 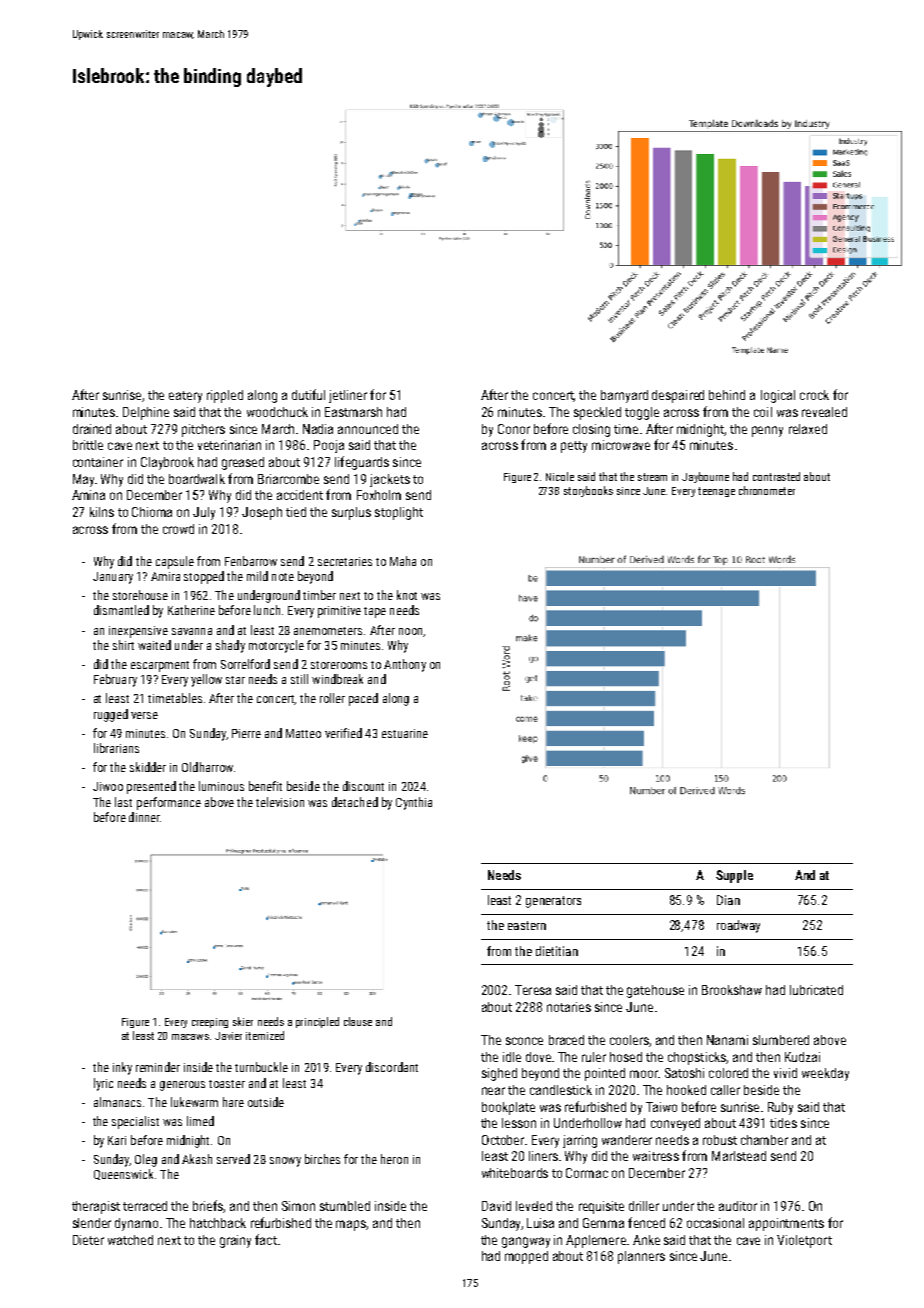 I want to click on eatery, so click(x=185, y=397).
